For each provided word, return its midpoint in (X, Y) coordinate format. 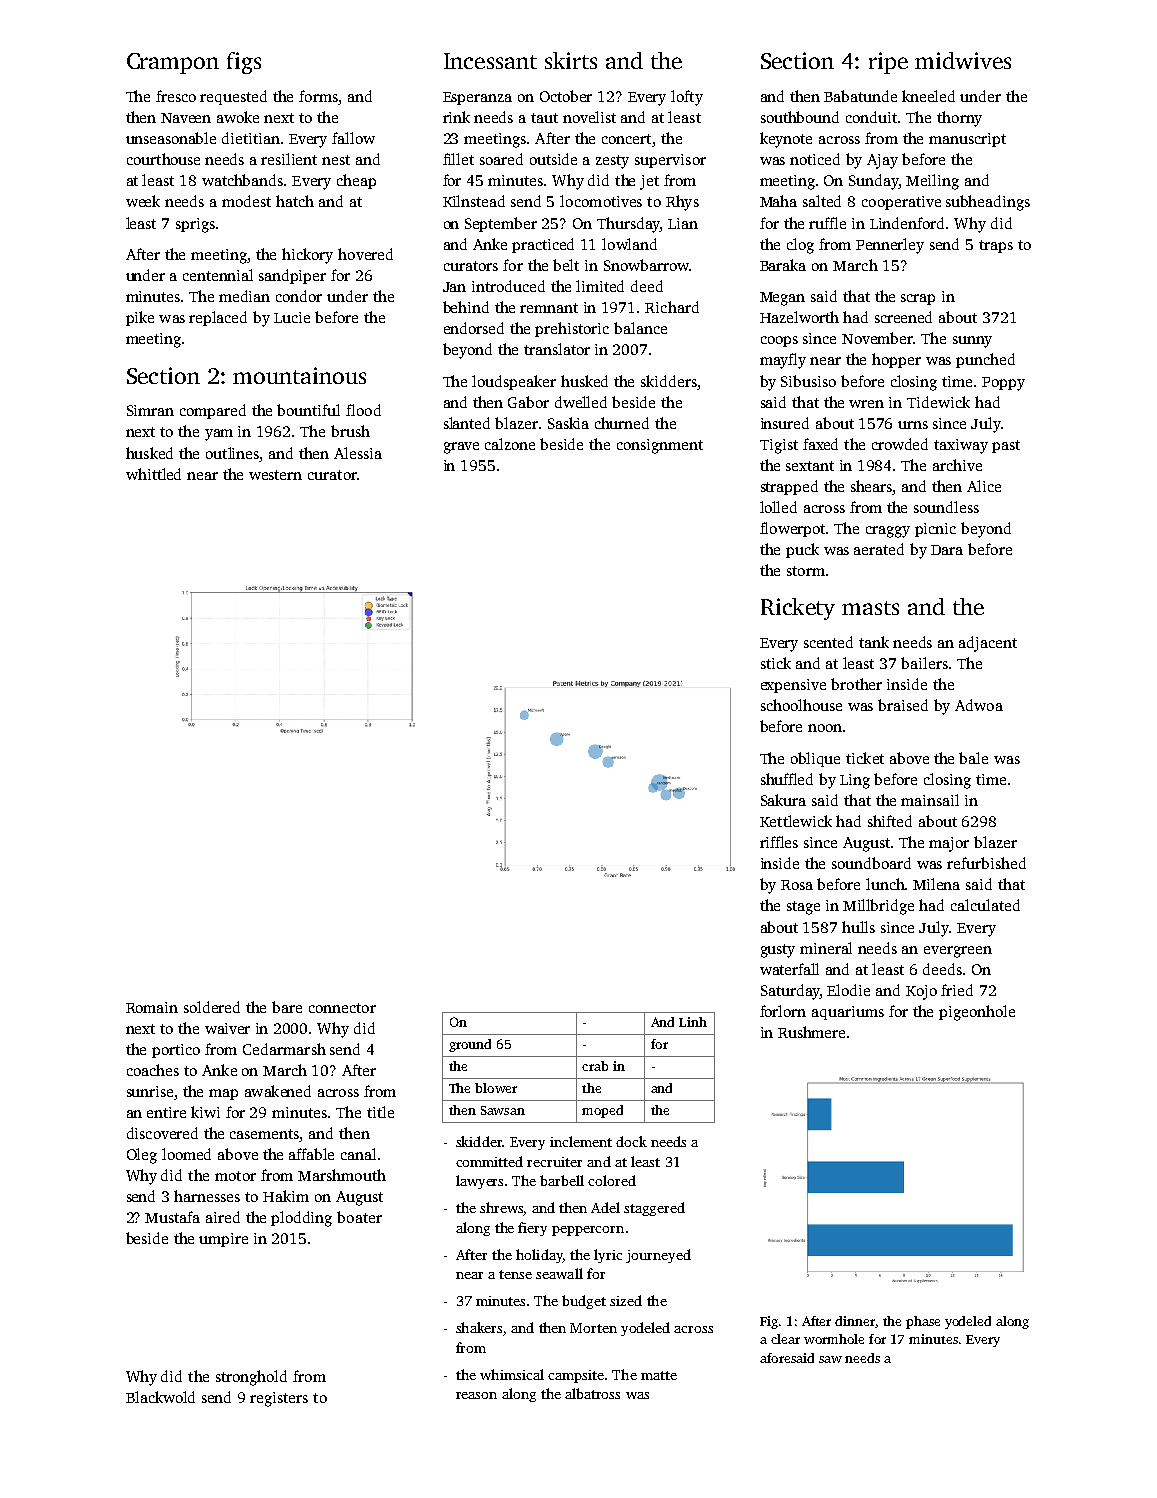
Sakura (783, 800)
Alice (984, 486)
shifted (890, 821)
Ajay (882, 161)
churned (622, 423)
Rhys (682, 203)
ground (470, 1045)
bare (287, 1007)
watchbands (242, 180)
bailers (924, 663)
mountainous (299, 375)
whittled (153, 474)
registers (279, 1399)
